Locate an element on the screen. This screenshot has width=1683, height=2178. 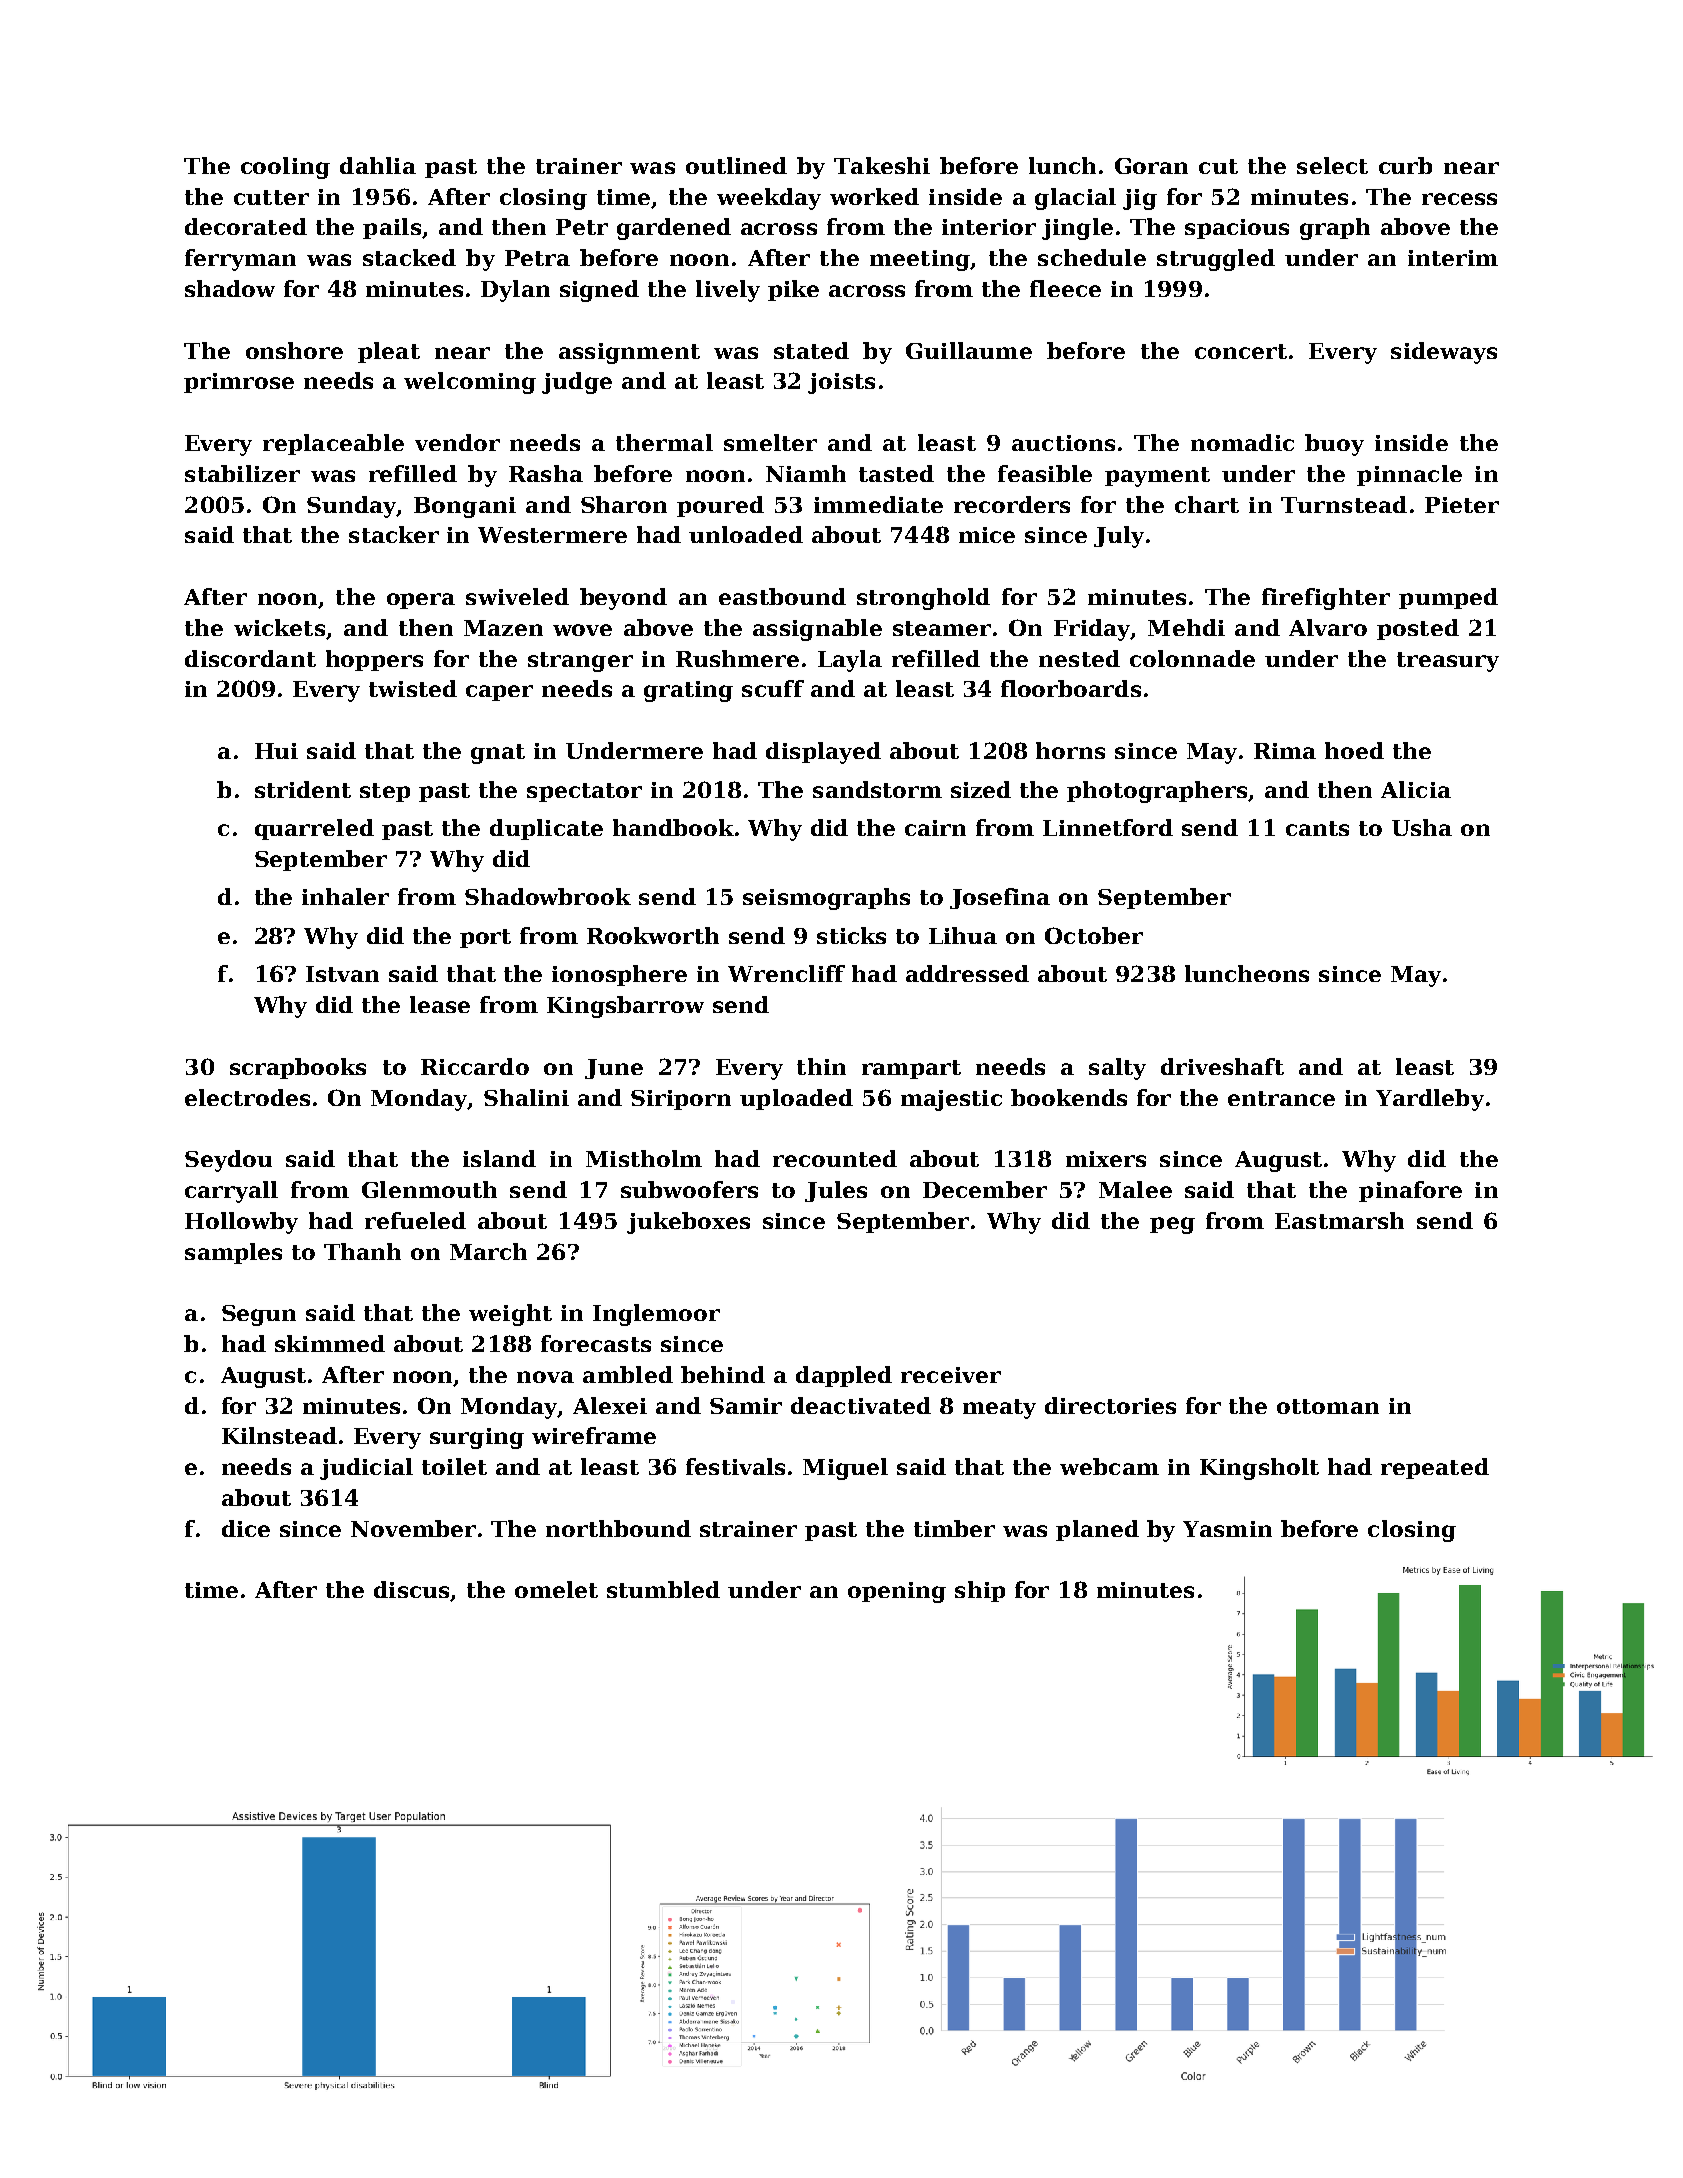
pinnacle is located at coordinates (1409, 475).
